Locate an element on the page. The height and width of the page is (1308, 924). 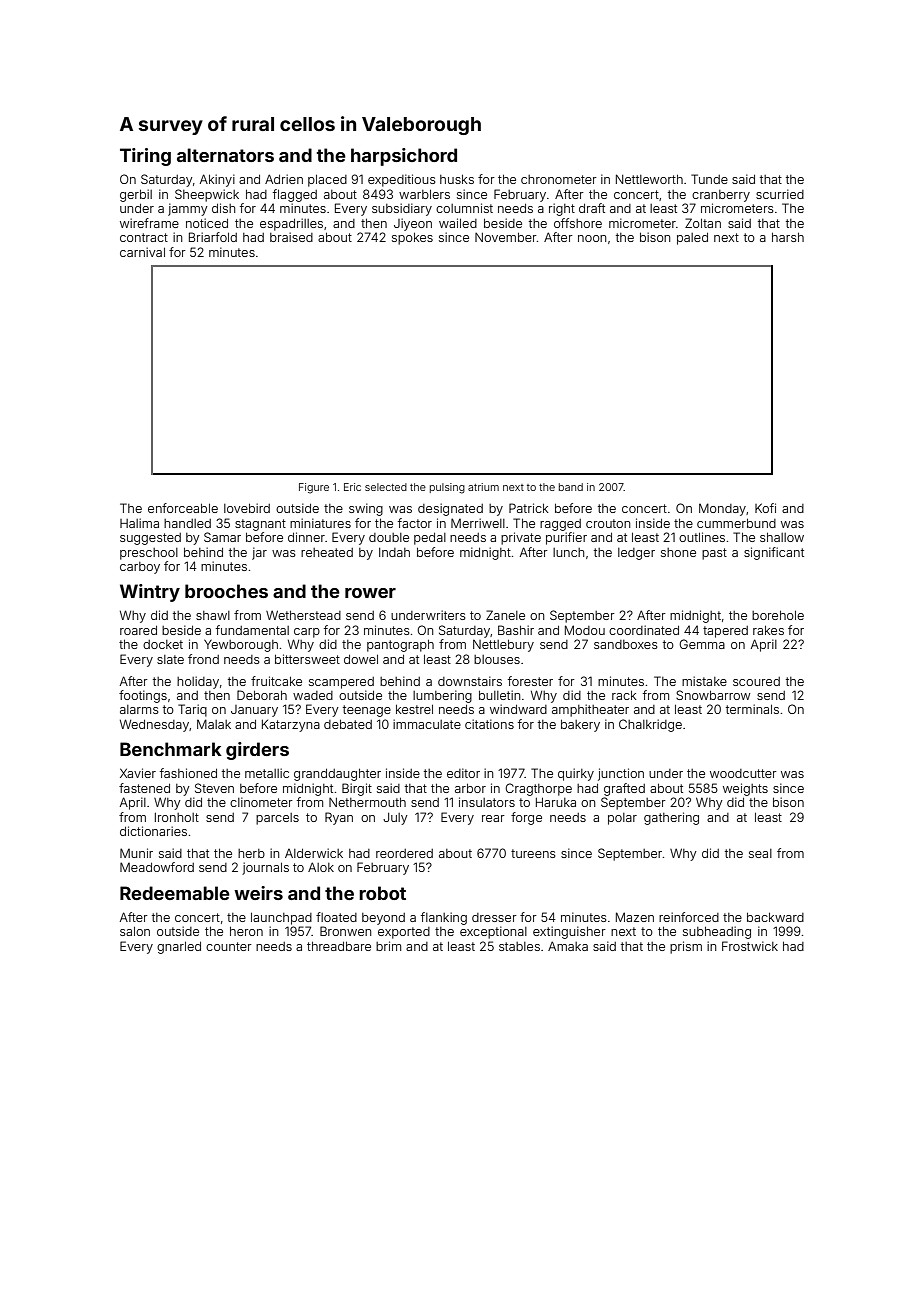
carnival is located at coordinates (142, 252).
